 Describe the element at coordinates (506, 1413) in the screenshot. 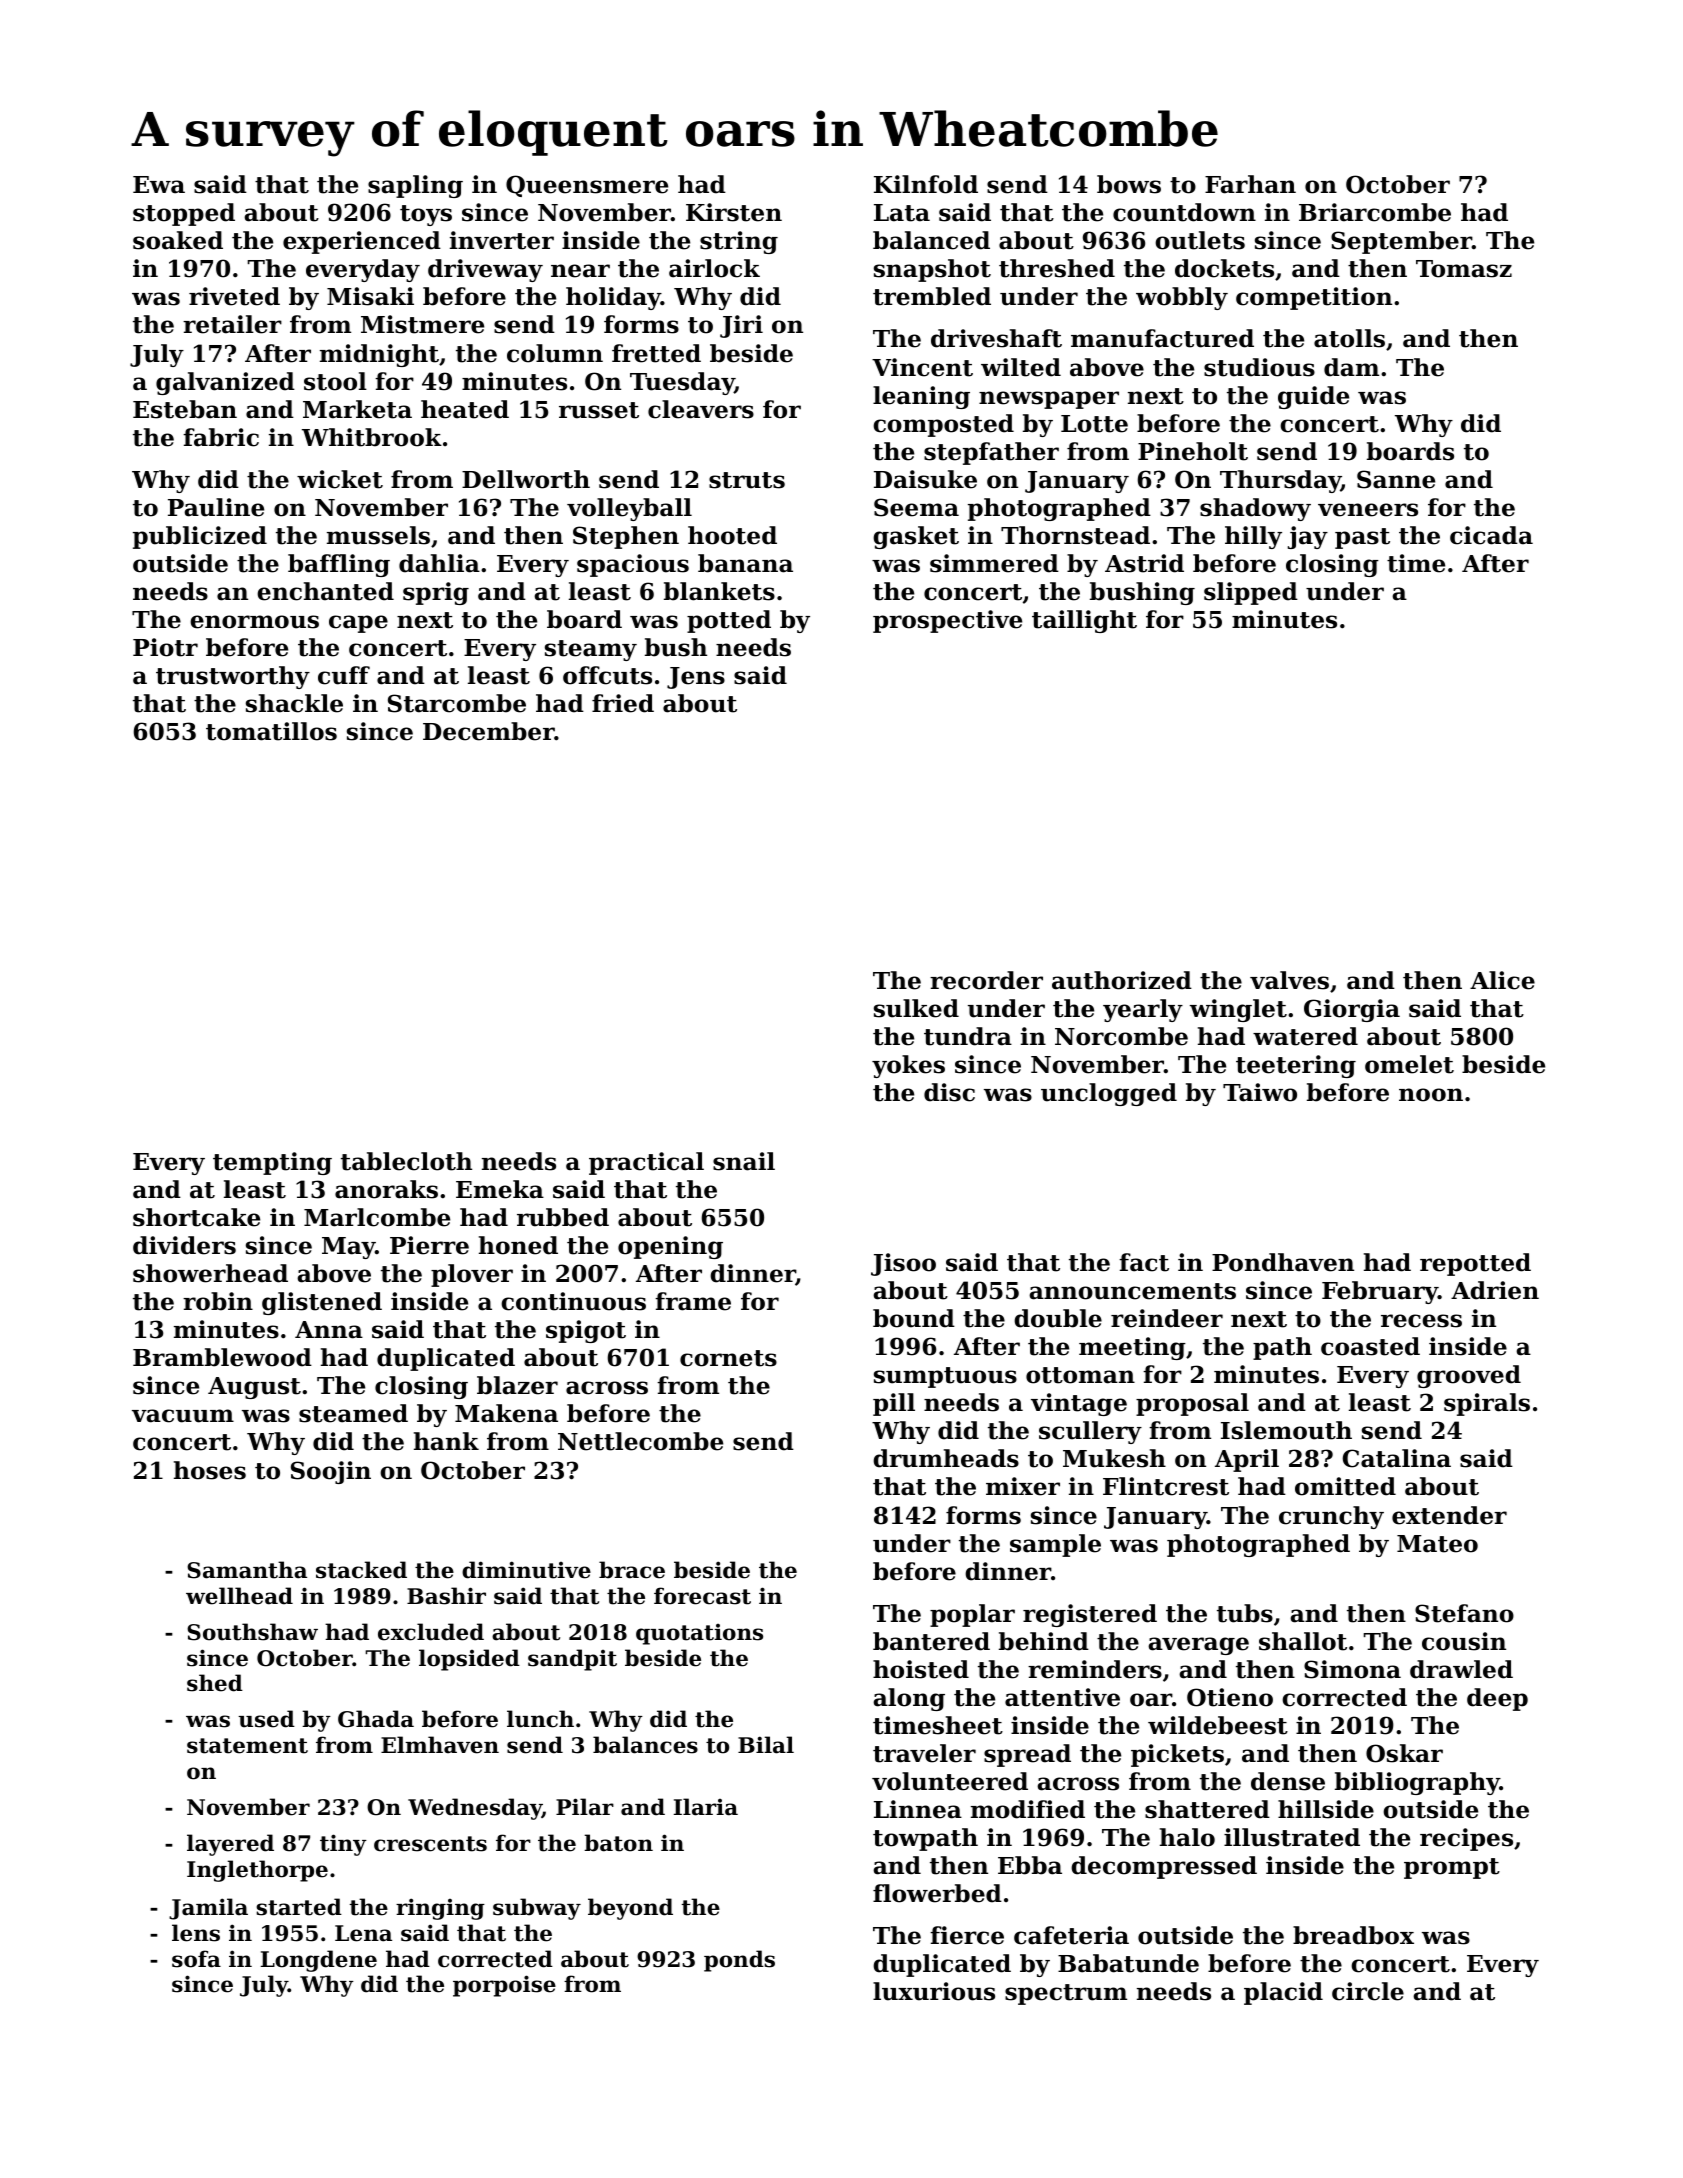

I see `Makena` at that location.
